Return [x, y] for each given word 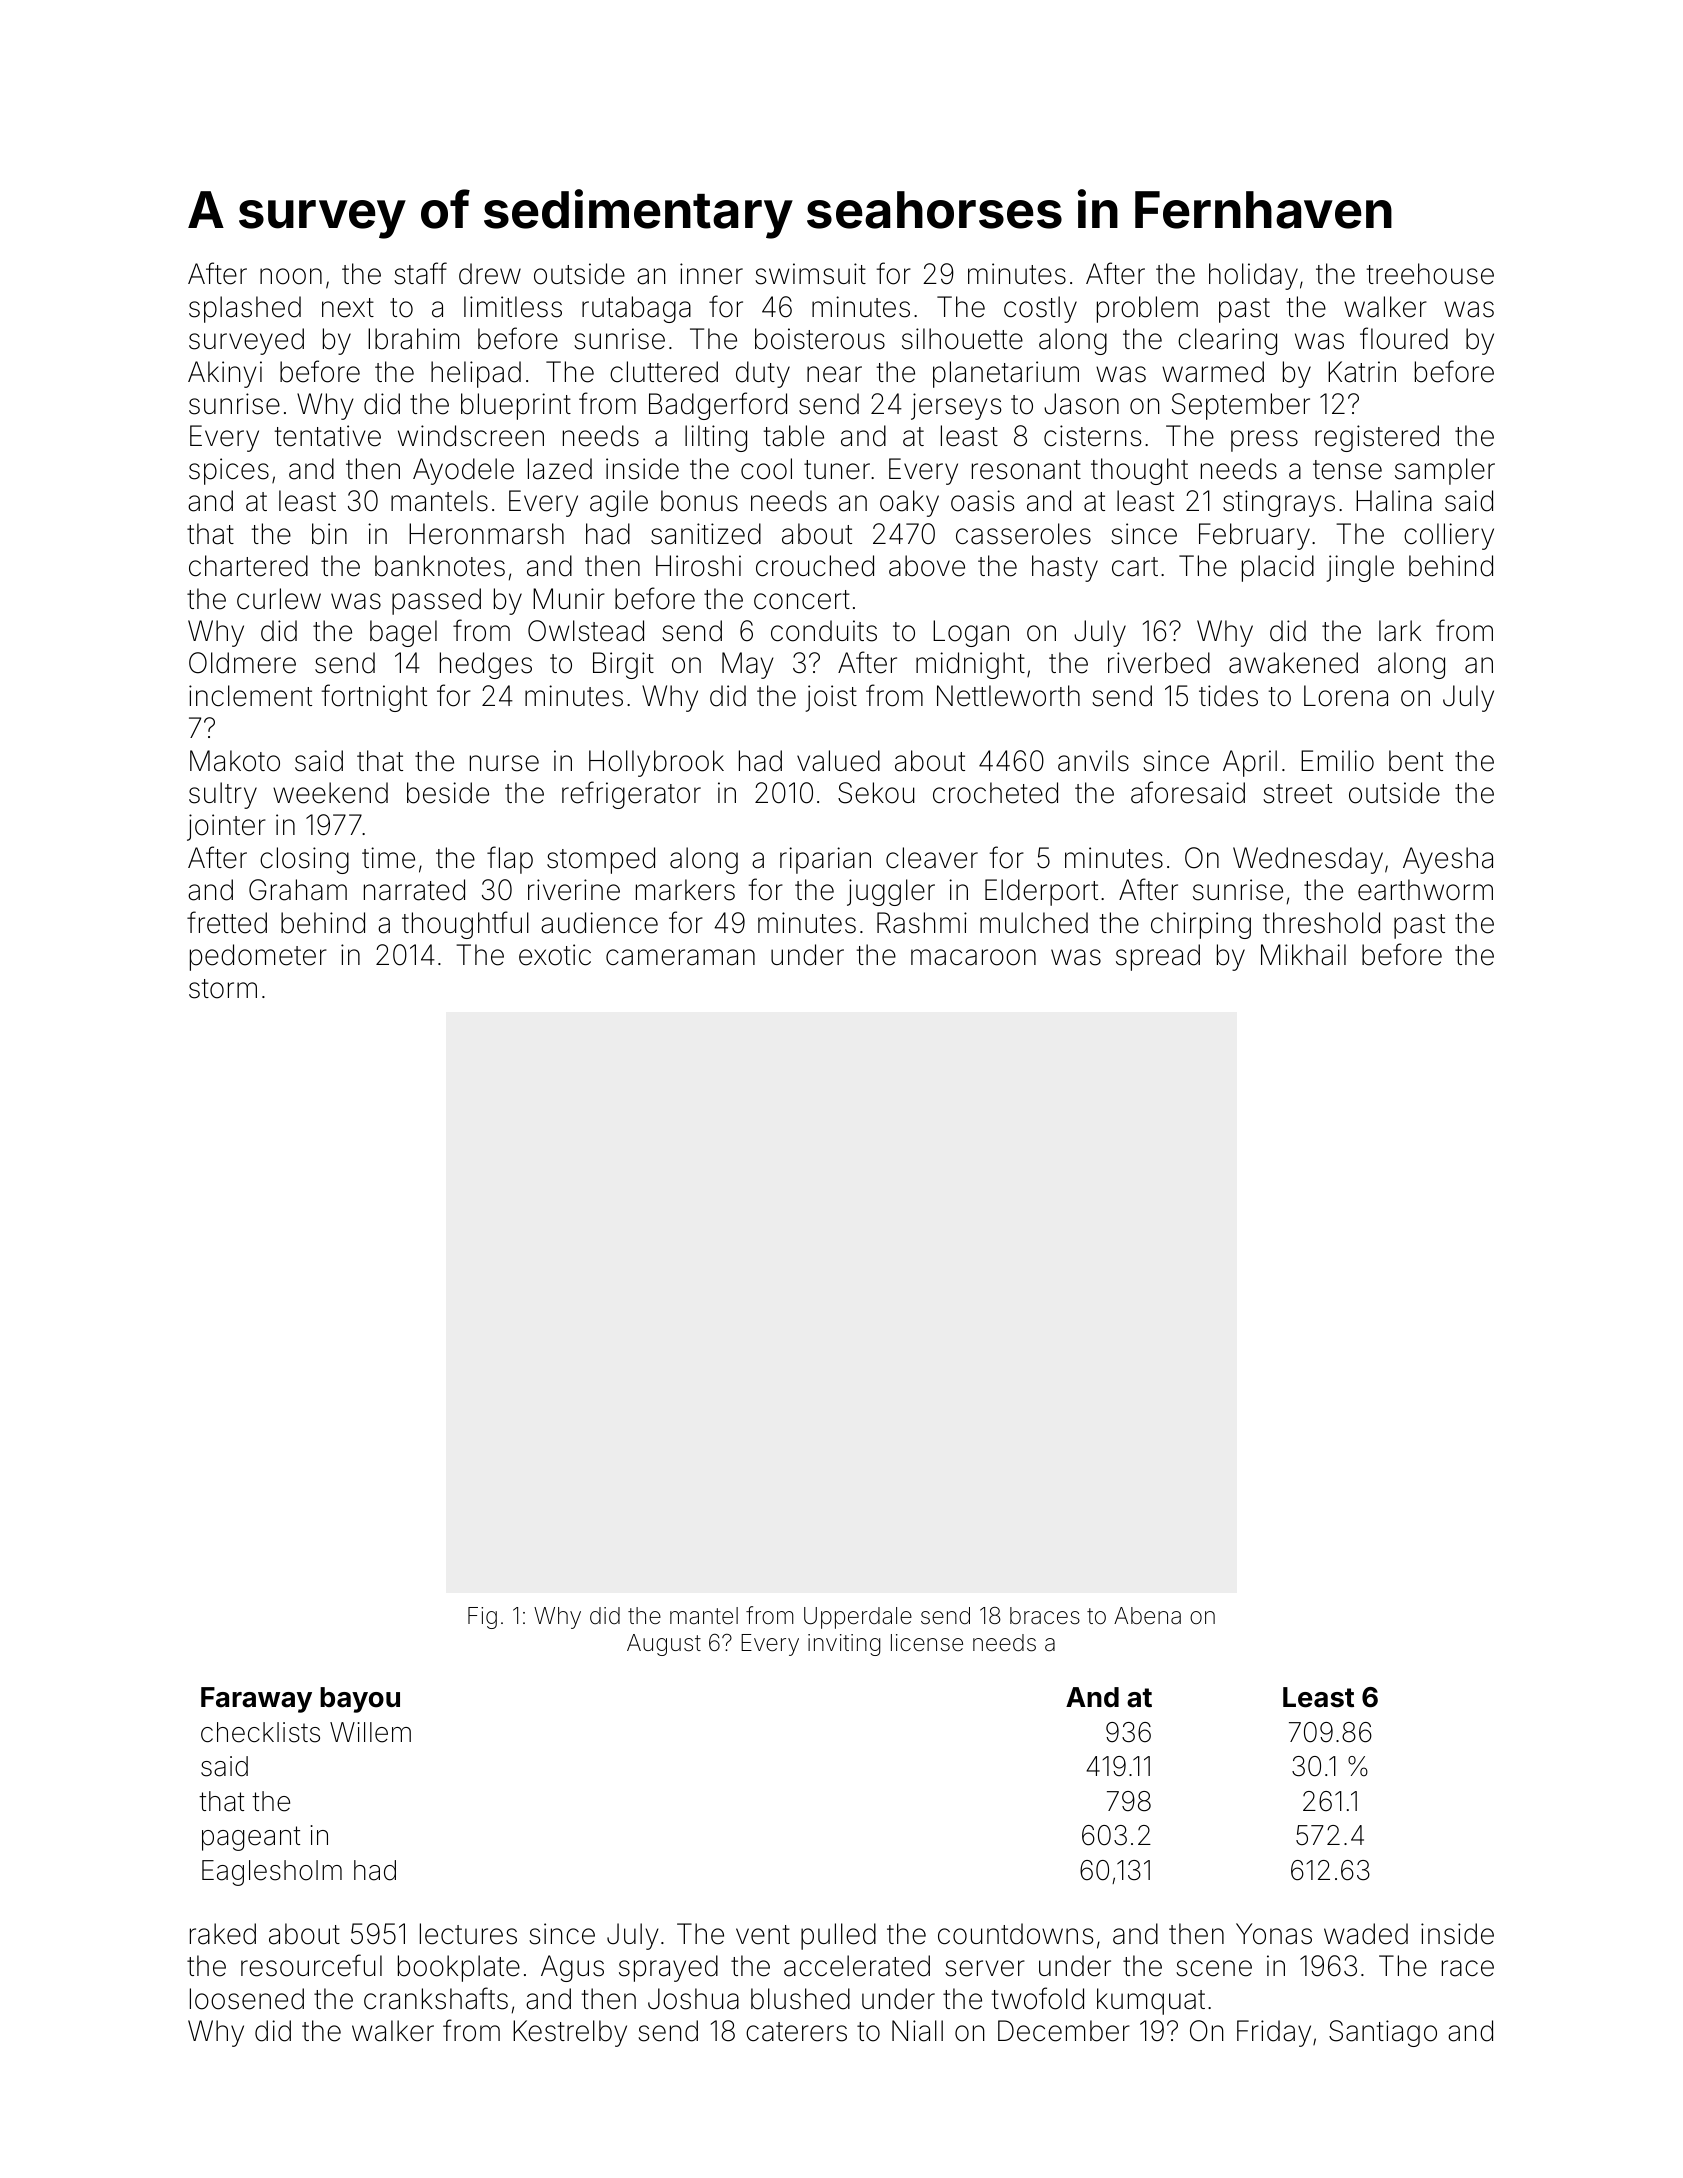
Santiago [1383, 2033]
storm [223, 989]
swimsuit [810, 274]
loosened [247, 1999]
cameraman [680, 957]
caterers [796, 2032]
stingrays [1279, 503]
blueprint [516, 406]
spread [1158, 957]
